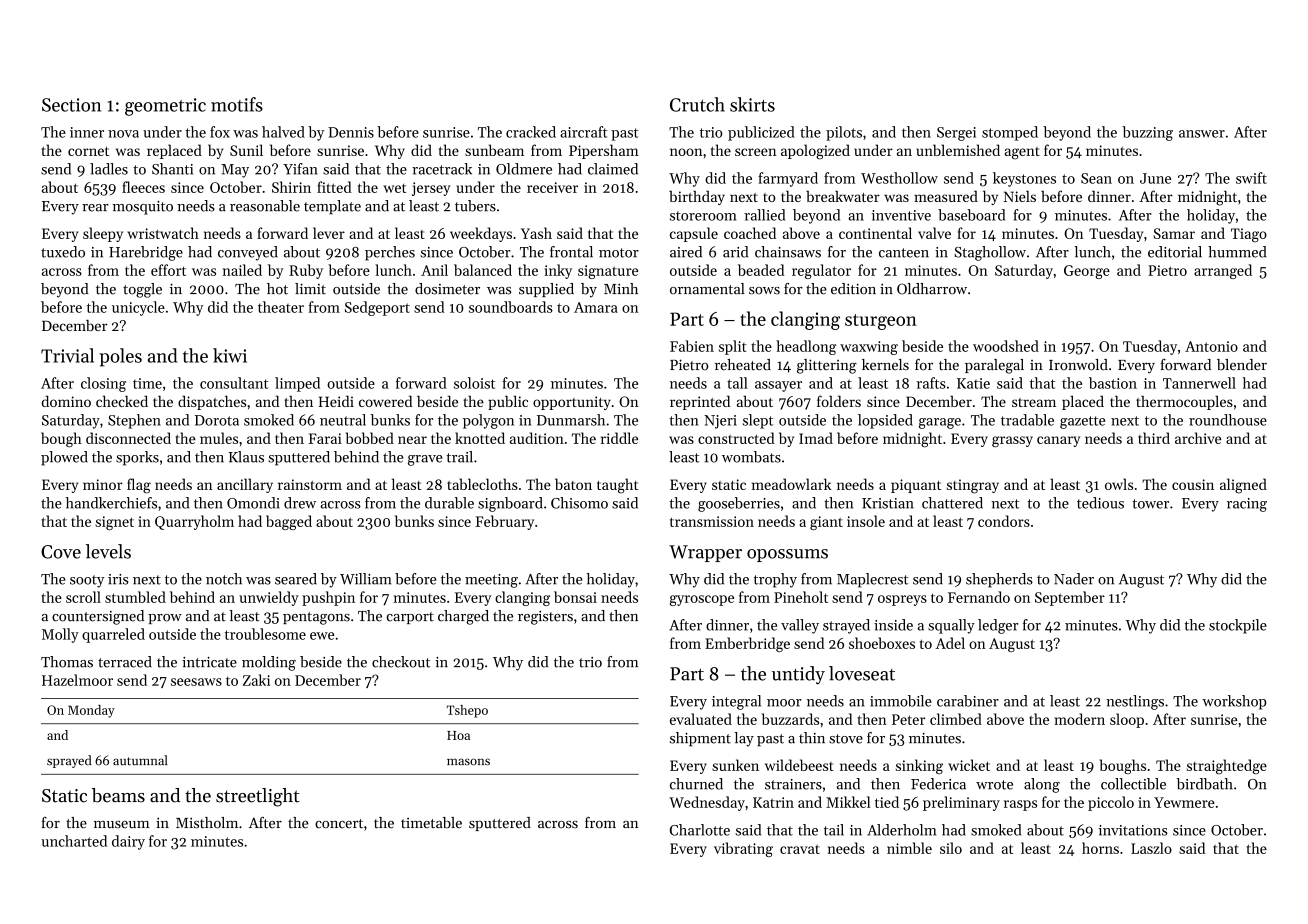 The width and height of the document is (1308, 924). I want to click on rainstorm, so click(310, 484).
